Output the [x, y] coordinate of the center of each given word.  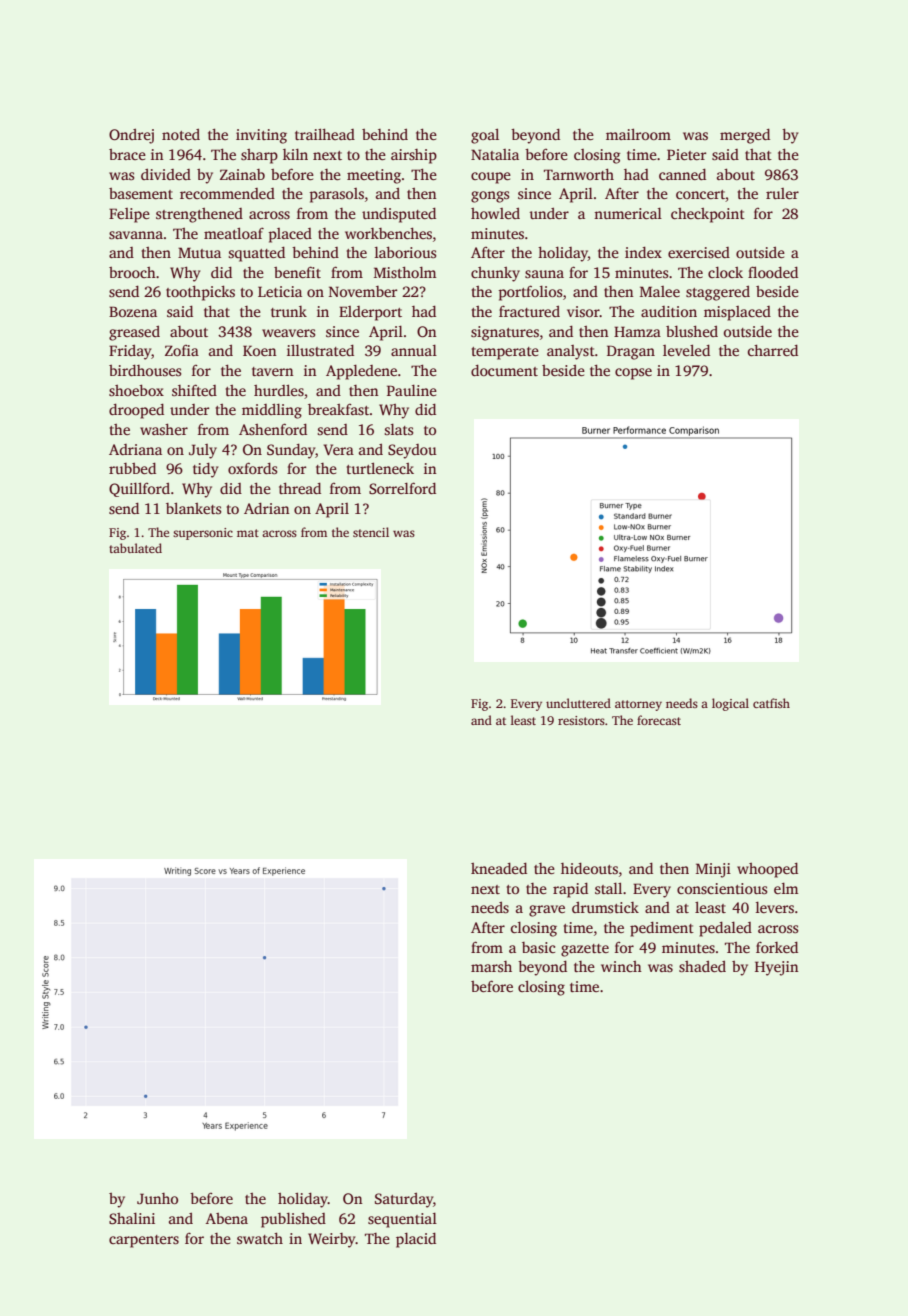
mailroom [638, 134]
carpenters [144, 1241]
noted [181, 134]
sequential [402, 1220]
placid [416, 1240]
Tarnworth [579, 174]
